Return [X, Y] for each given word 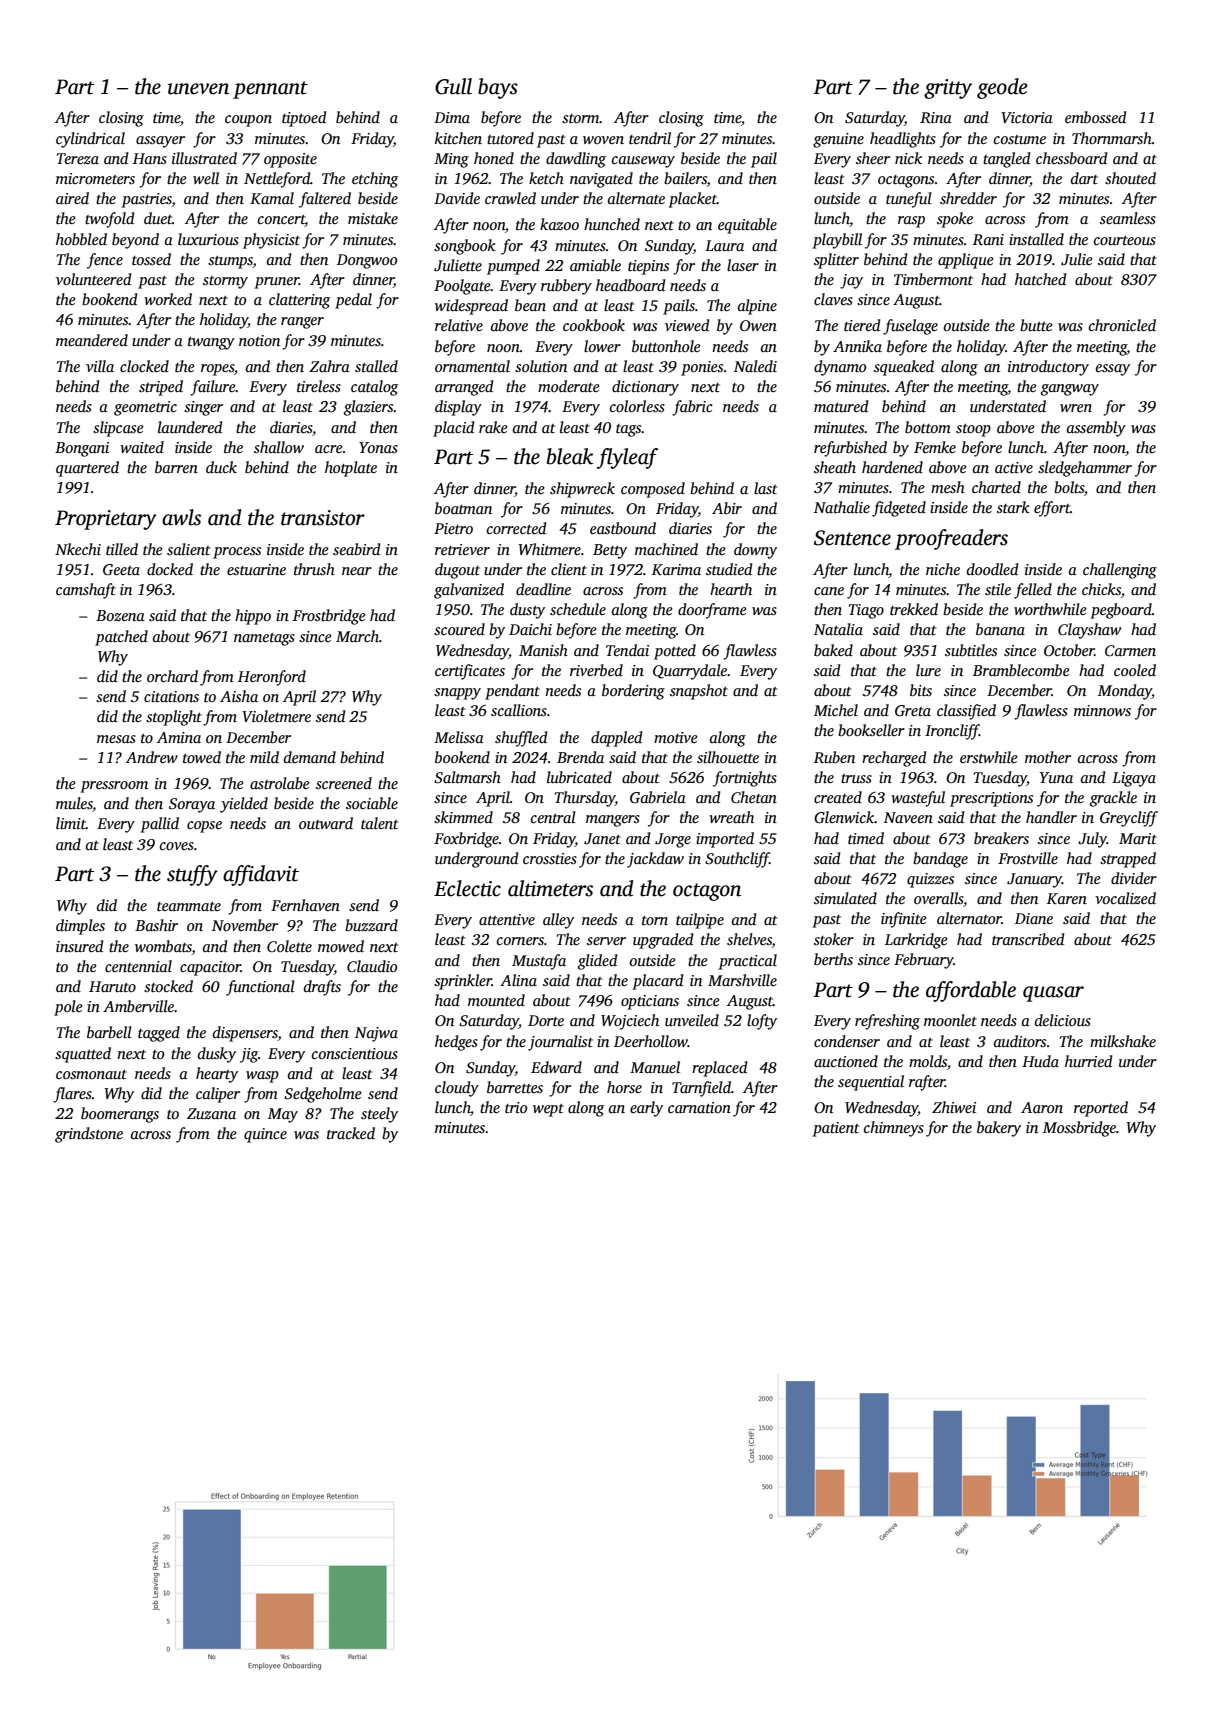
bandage [940, 860]
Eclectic [467, 888]
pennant [270, 90]
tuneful [909, 200]
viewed [687, 325]
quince [265, 1135]
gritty [948, 89]
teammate [189, 906]
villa [100, 366]
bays [498, 88]
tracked [351, 1133]
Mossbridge [1079, 1129]
